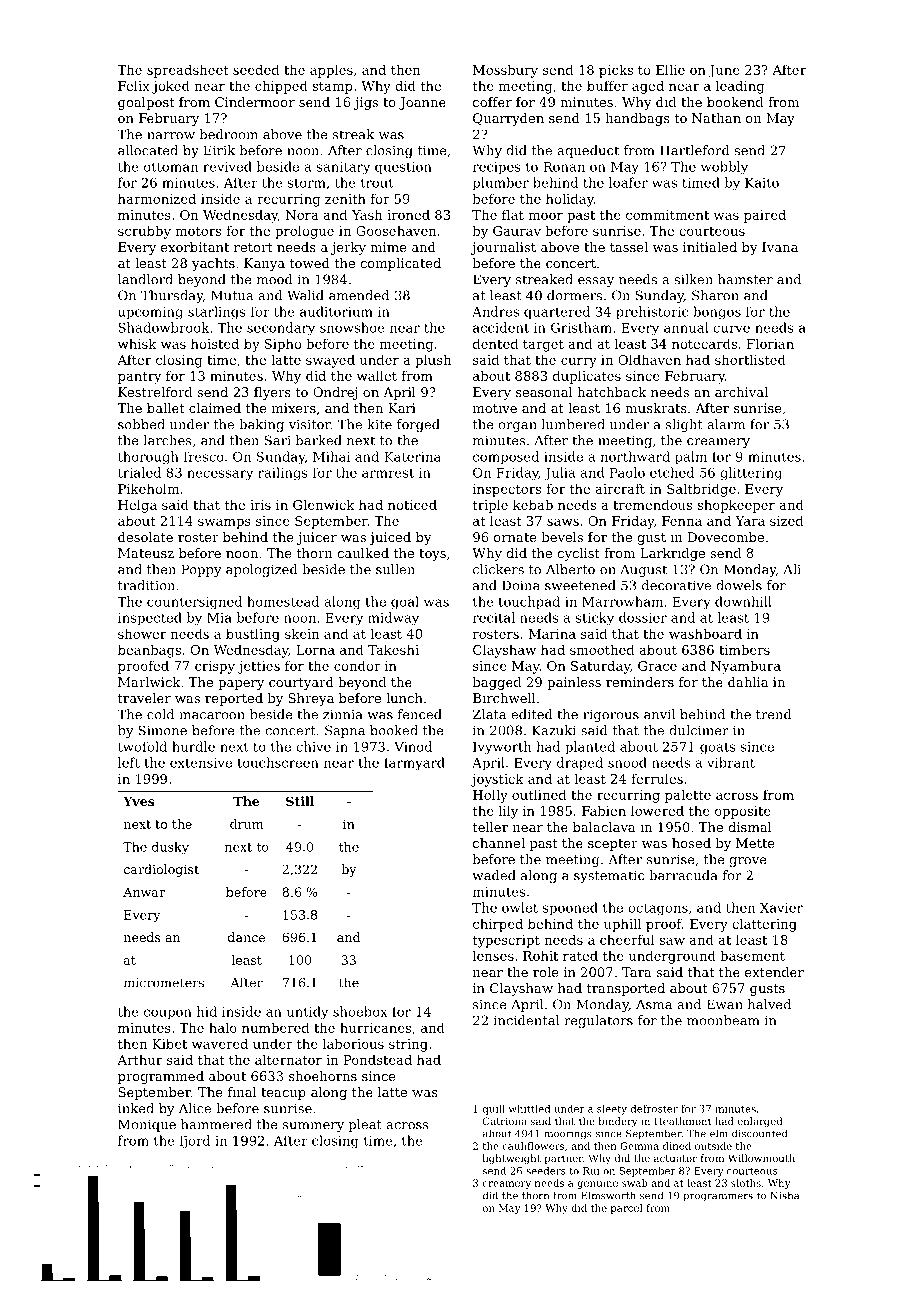 This page has height=1308, width=924. Describe the element at coordinates (683, 875) in the page. I see `barracuda` at that location.
